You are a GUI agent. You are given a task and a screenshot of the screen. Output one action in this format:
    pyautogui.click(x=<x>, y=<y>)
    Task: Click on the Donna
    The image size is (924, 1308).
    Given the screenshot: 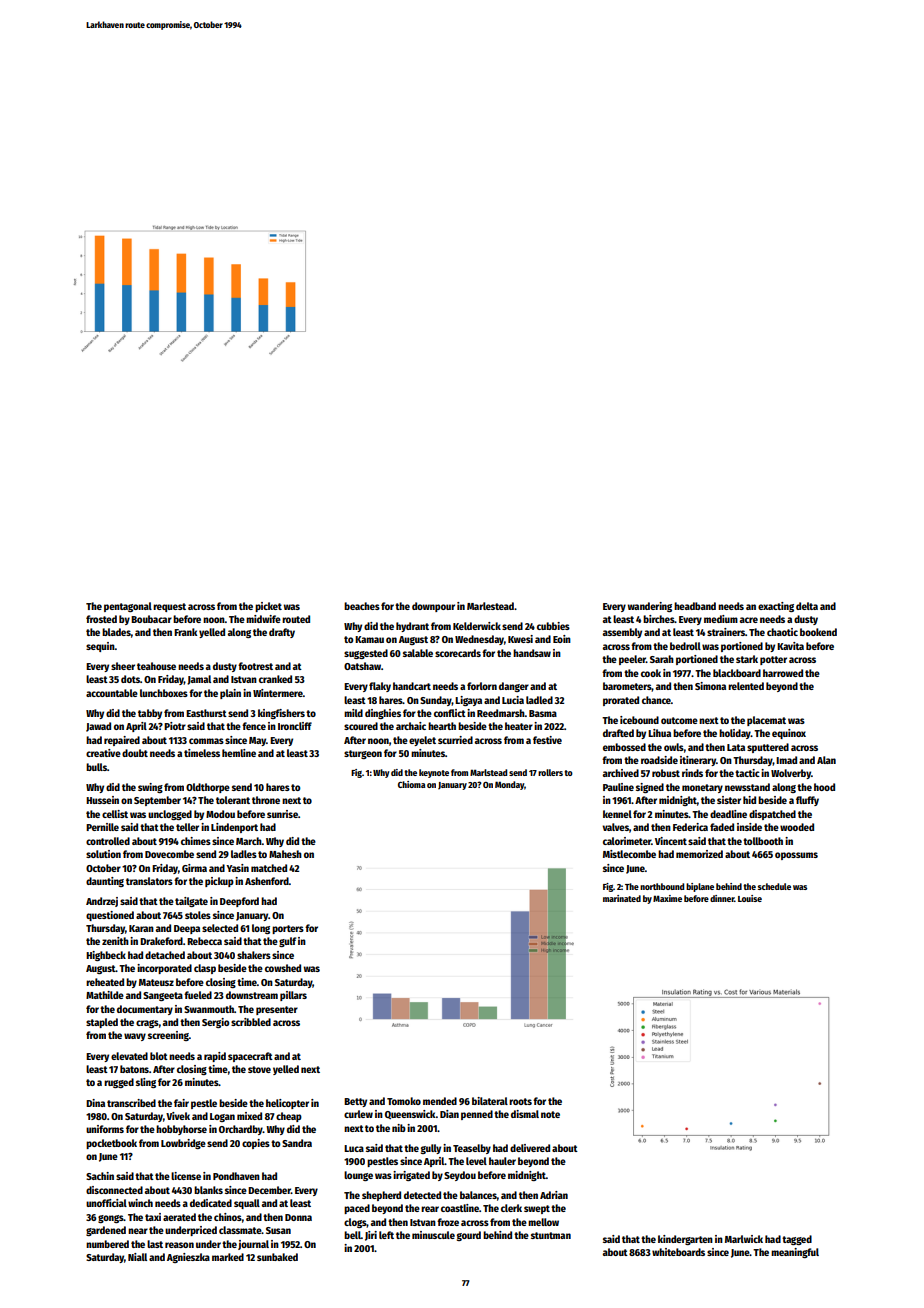 What is the action you would take?
    pyautogui.click(x=298, y=1217)
